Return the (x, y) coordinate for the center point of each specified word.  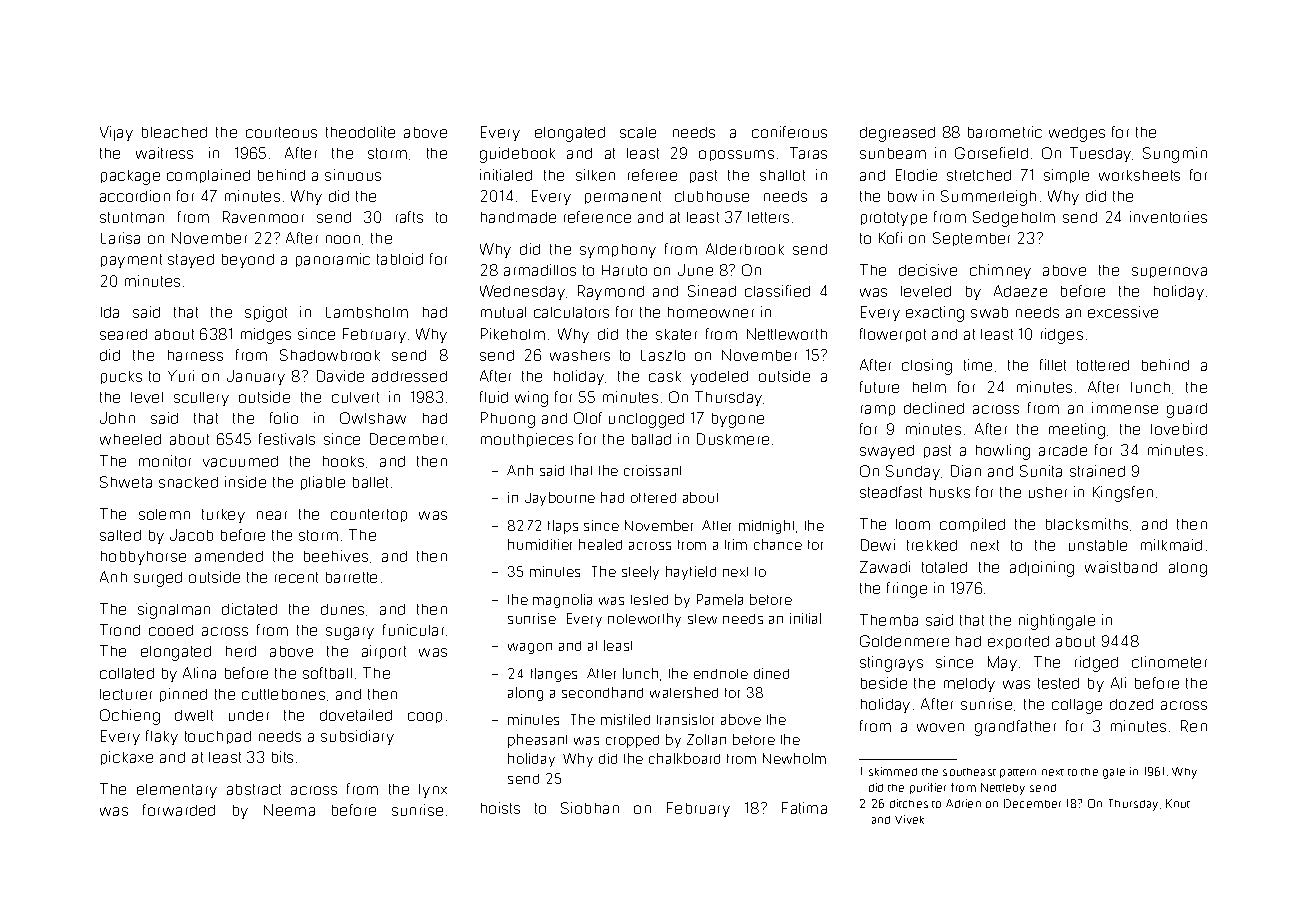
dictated (249, 609)
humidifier (540, 544)
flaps (563, 527)
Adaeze (1020, 291)
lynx (433, 791)
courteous (281, 132)
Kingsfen (1123, 494)
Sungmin (1175, 155)
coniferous (789, 132)
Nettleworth (787, 334)
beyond (248, 261)
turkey (223, 516)
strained (1097, 471)
